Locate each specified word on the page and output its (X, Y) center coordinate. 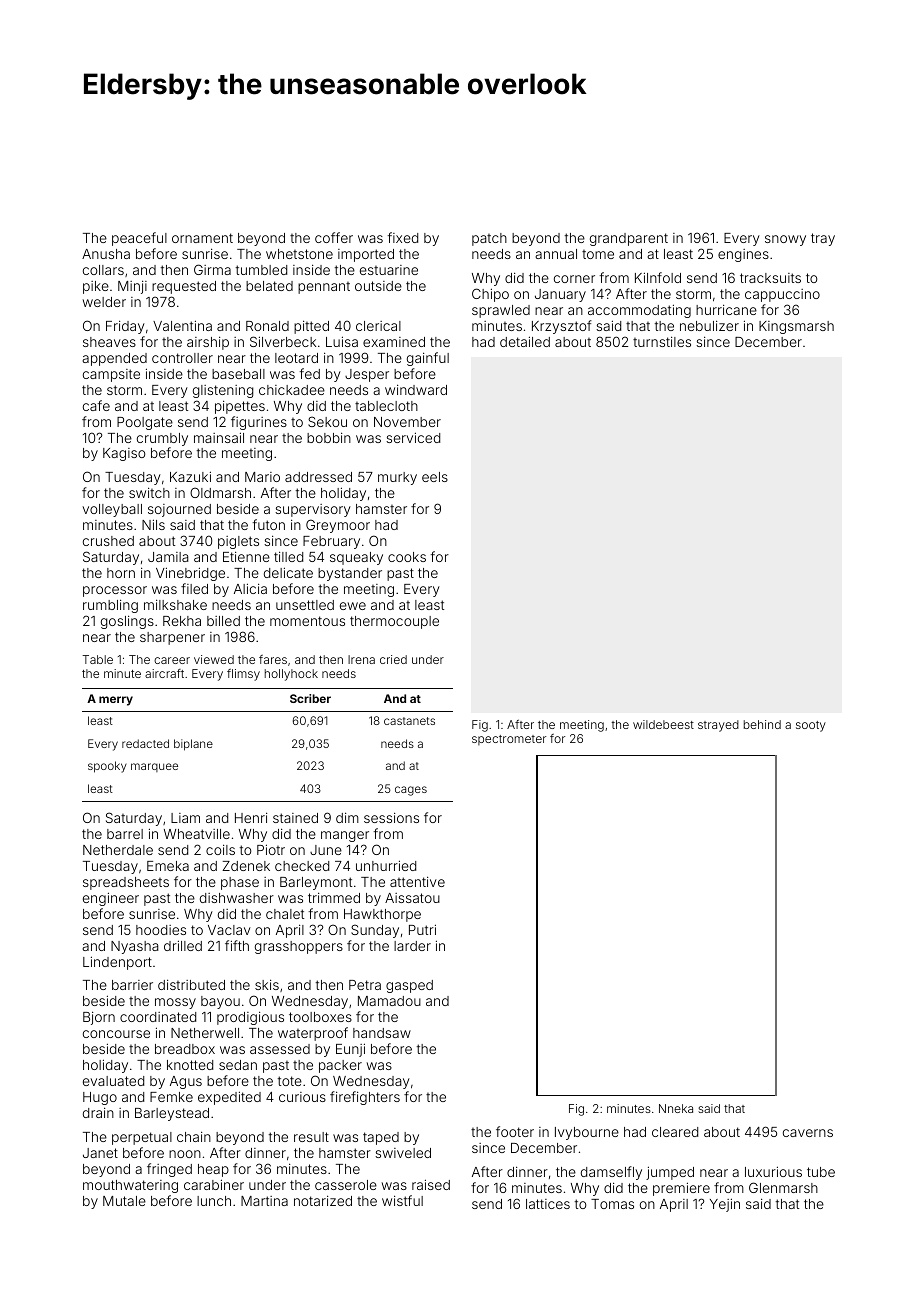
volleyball (112, 510)
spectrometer (509, 740)
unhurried (386, 865)
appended (114, 359)
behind (762, 724)
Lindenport (117, 963)
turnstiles (662, 341)
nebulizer (709, 325)
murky (397, 478)
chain (194, 1136)
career (172, 660)
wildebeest (663, 724)
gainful (428, 359)
